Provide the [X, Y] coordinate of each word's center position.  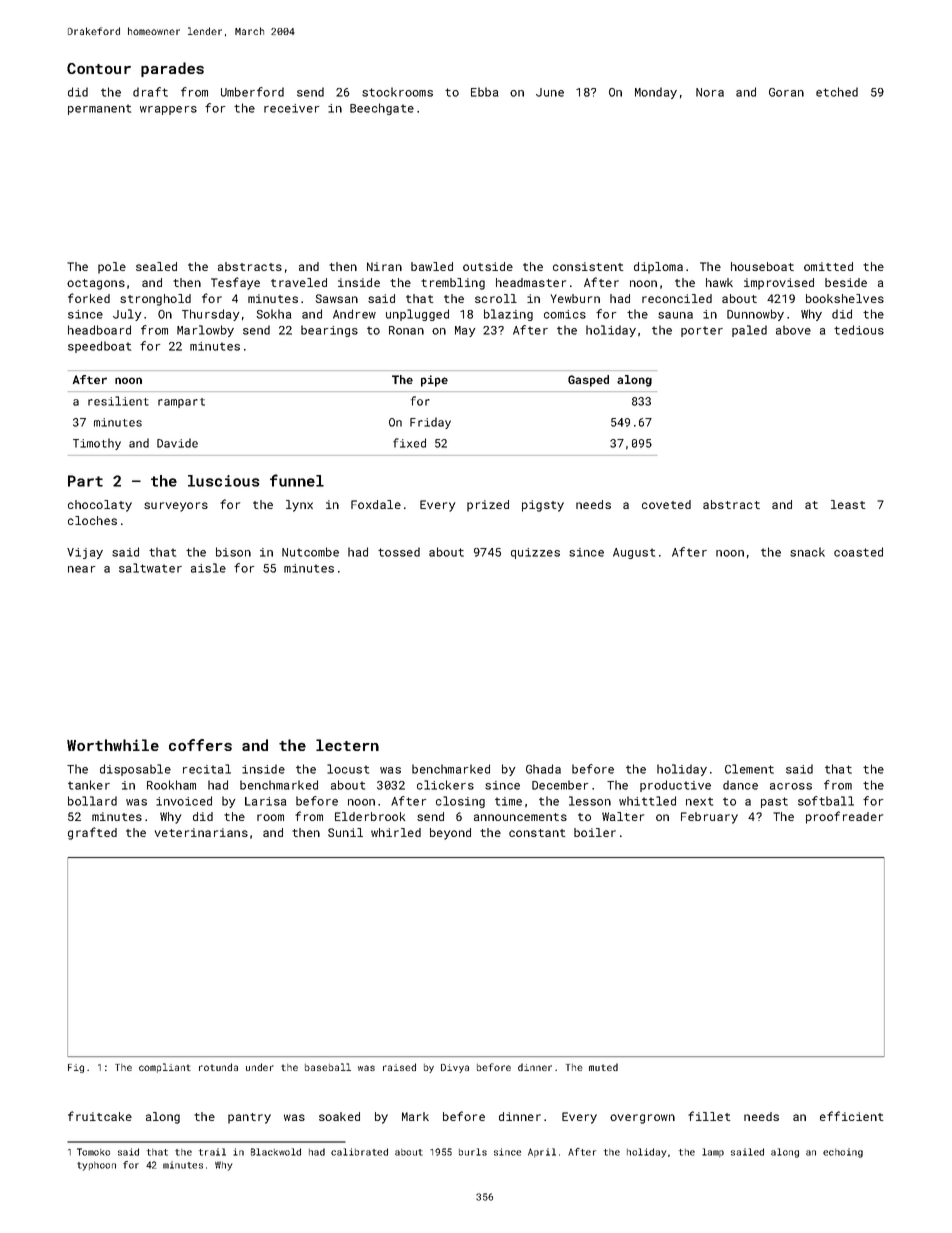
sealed [156, 266]
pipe [434, 381]
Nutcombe [310, 552]
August [634, 553]
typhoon [96, 1166]
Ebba [484, 92]
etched [837, 92]
